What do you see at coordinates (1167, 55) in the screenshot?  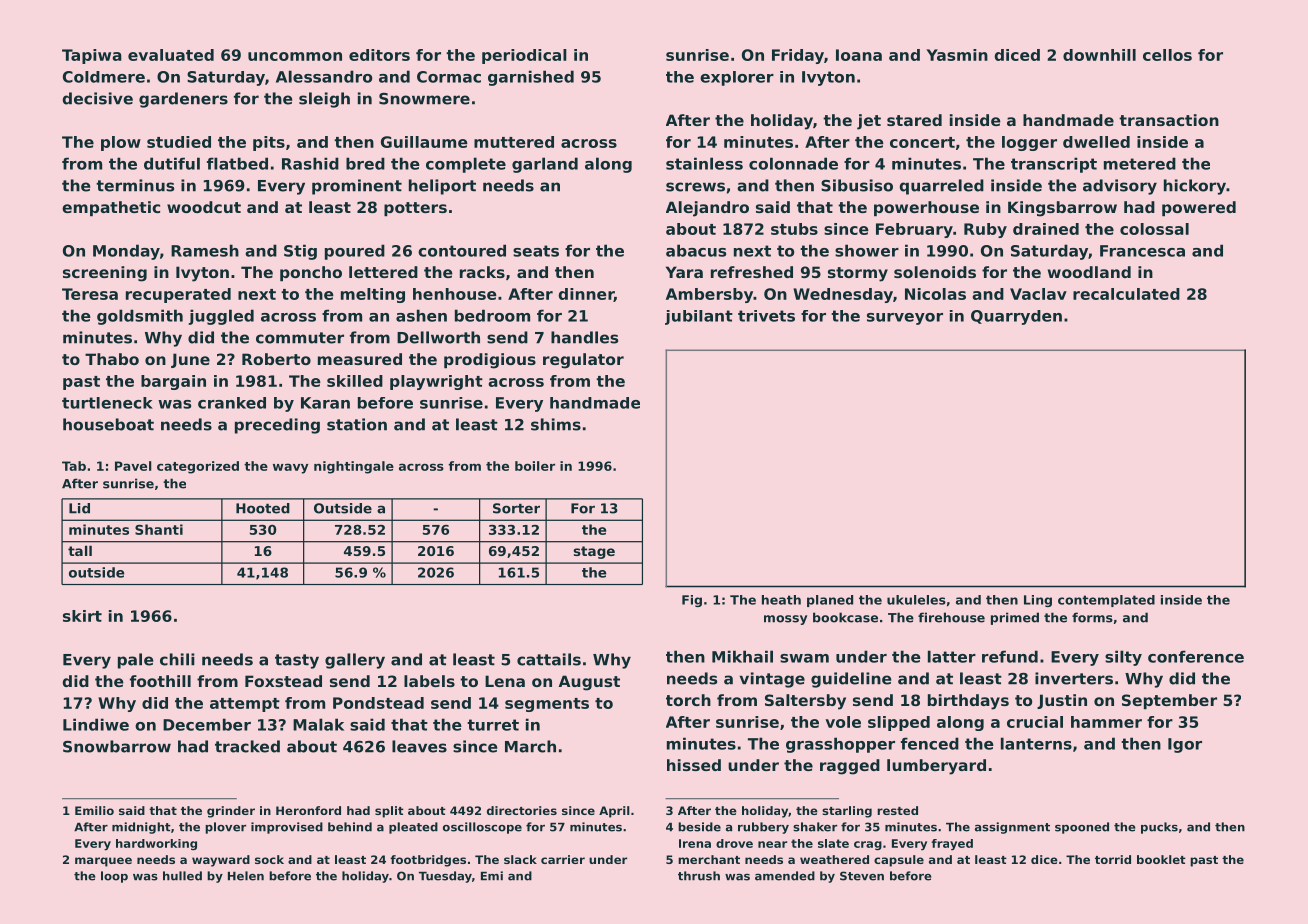 I see `cellos` at bounding box center [1167, 55].
